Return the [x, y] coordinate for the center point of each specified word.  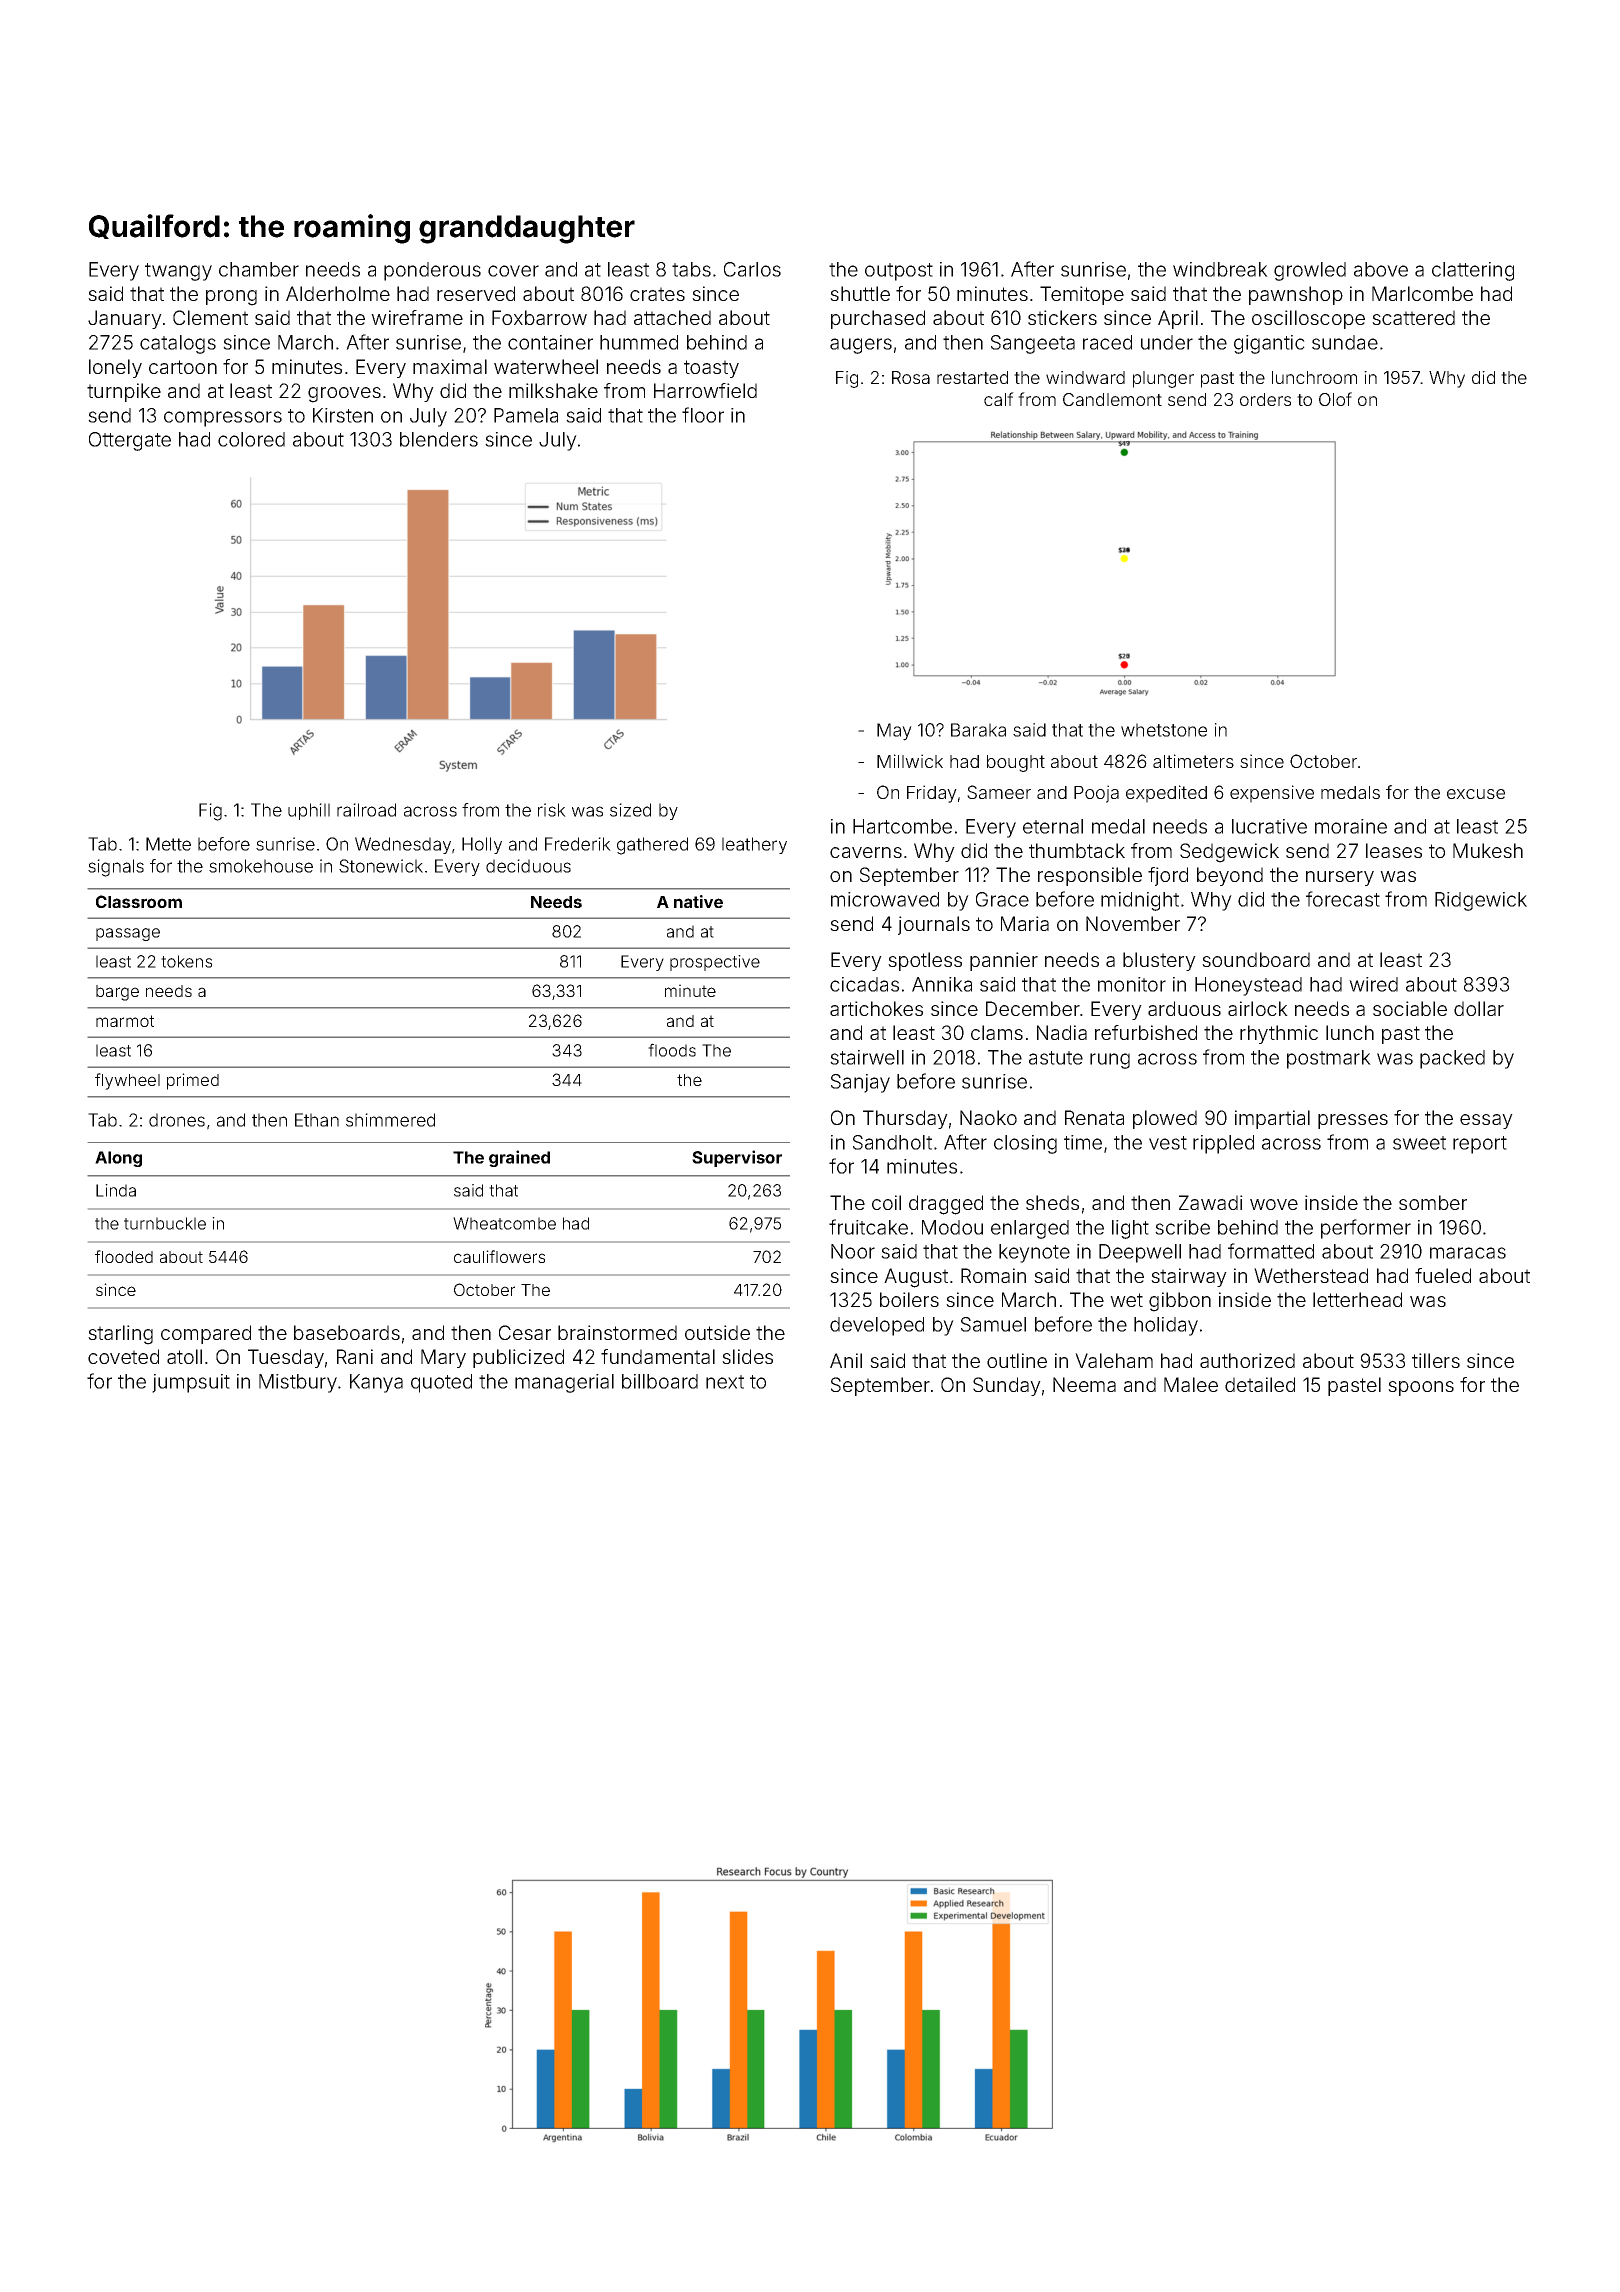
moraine [1351, 826]
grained [519, 1158]
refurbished [1146, 1032]
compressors [223, 419]
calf [999, 399]
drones [177, 1120]
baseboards [347, 1332]
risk [552, 810]
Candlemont [1112, 399]
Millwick [910, 761]
